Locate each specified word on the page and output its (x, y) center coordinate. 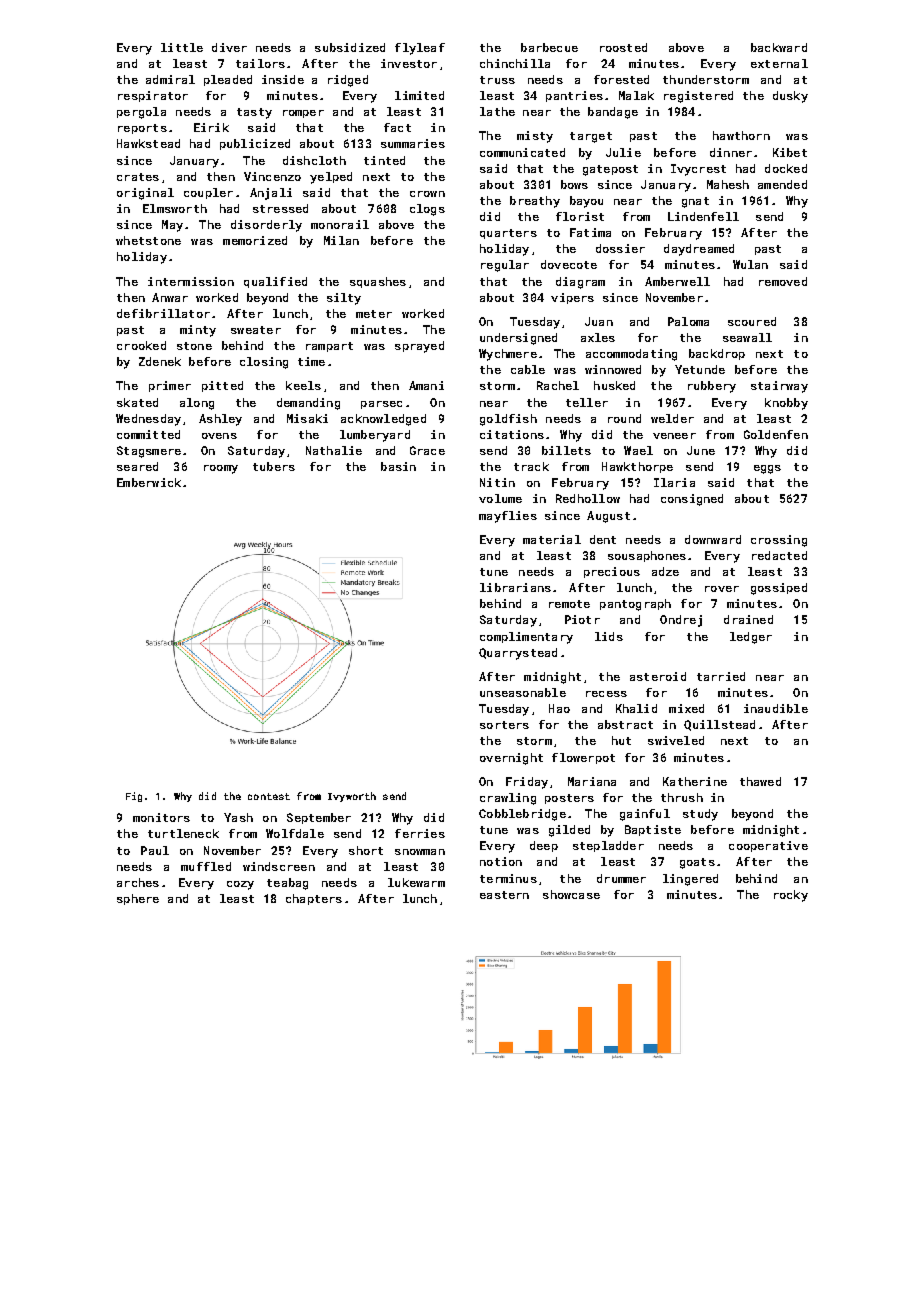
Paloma (688, 321)
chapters (314, 899)
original (145, 194)
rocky (791, 896)
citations (512, 434)
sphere (138, 899)
